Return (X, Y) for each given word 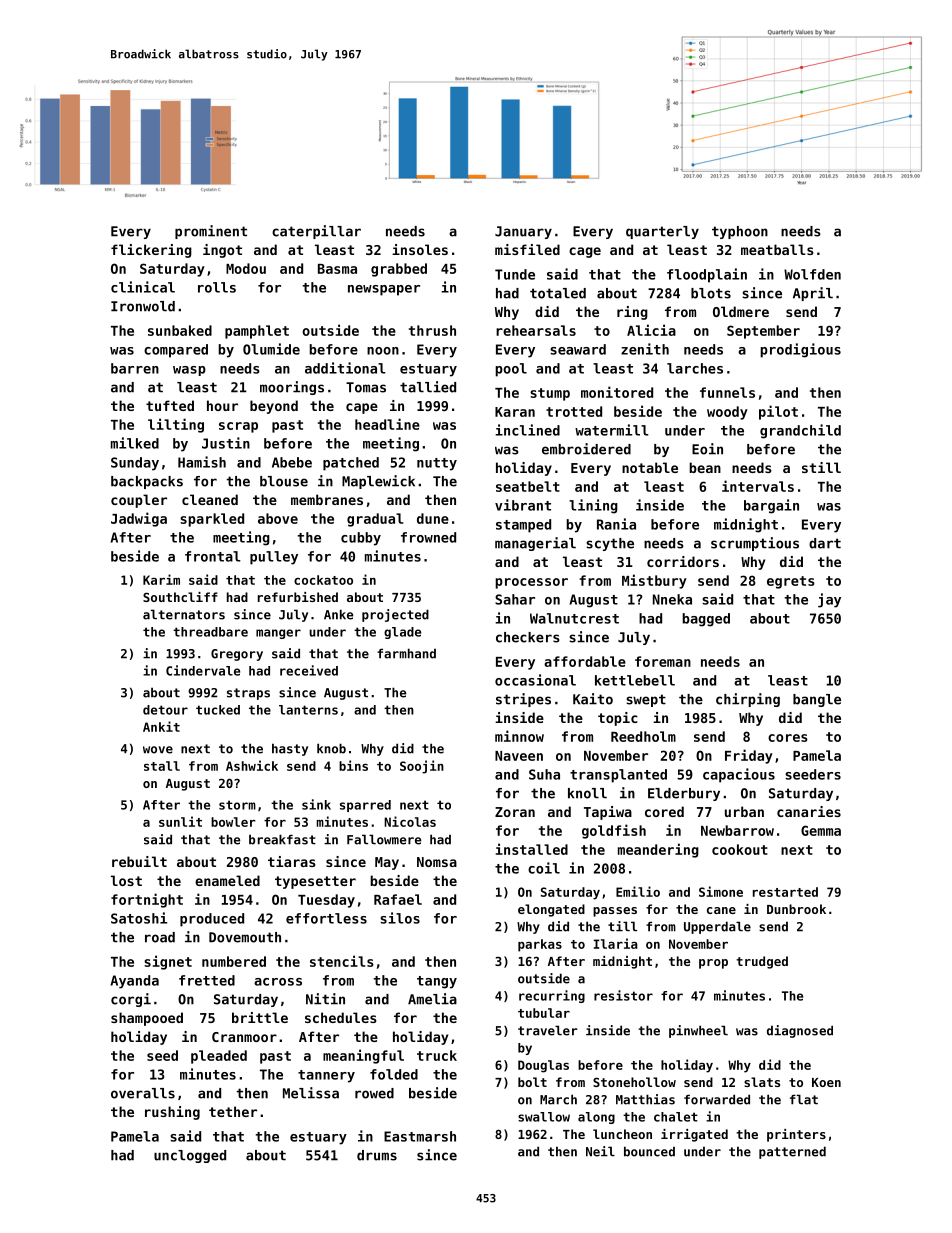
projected (395, 615)
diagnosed (800, 1031)
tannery (326, 1076)
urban (744, 811)
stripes (523, 700)
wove (158, 750)
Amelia (432, 999)
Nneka (672, 599)
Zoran (515, 812)
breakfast (282, 839)
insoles (420, 249)
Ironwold (143, 306)
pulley (274, 558)
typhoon (740, 232)
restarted (785, 892)
